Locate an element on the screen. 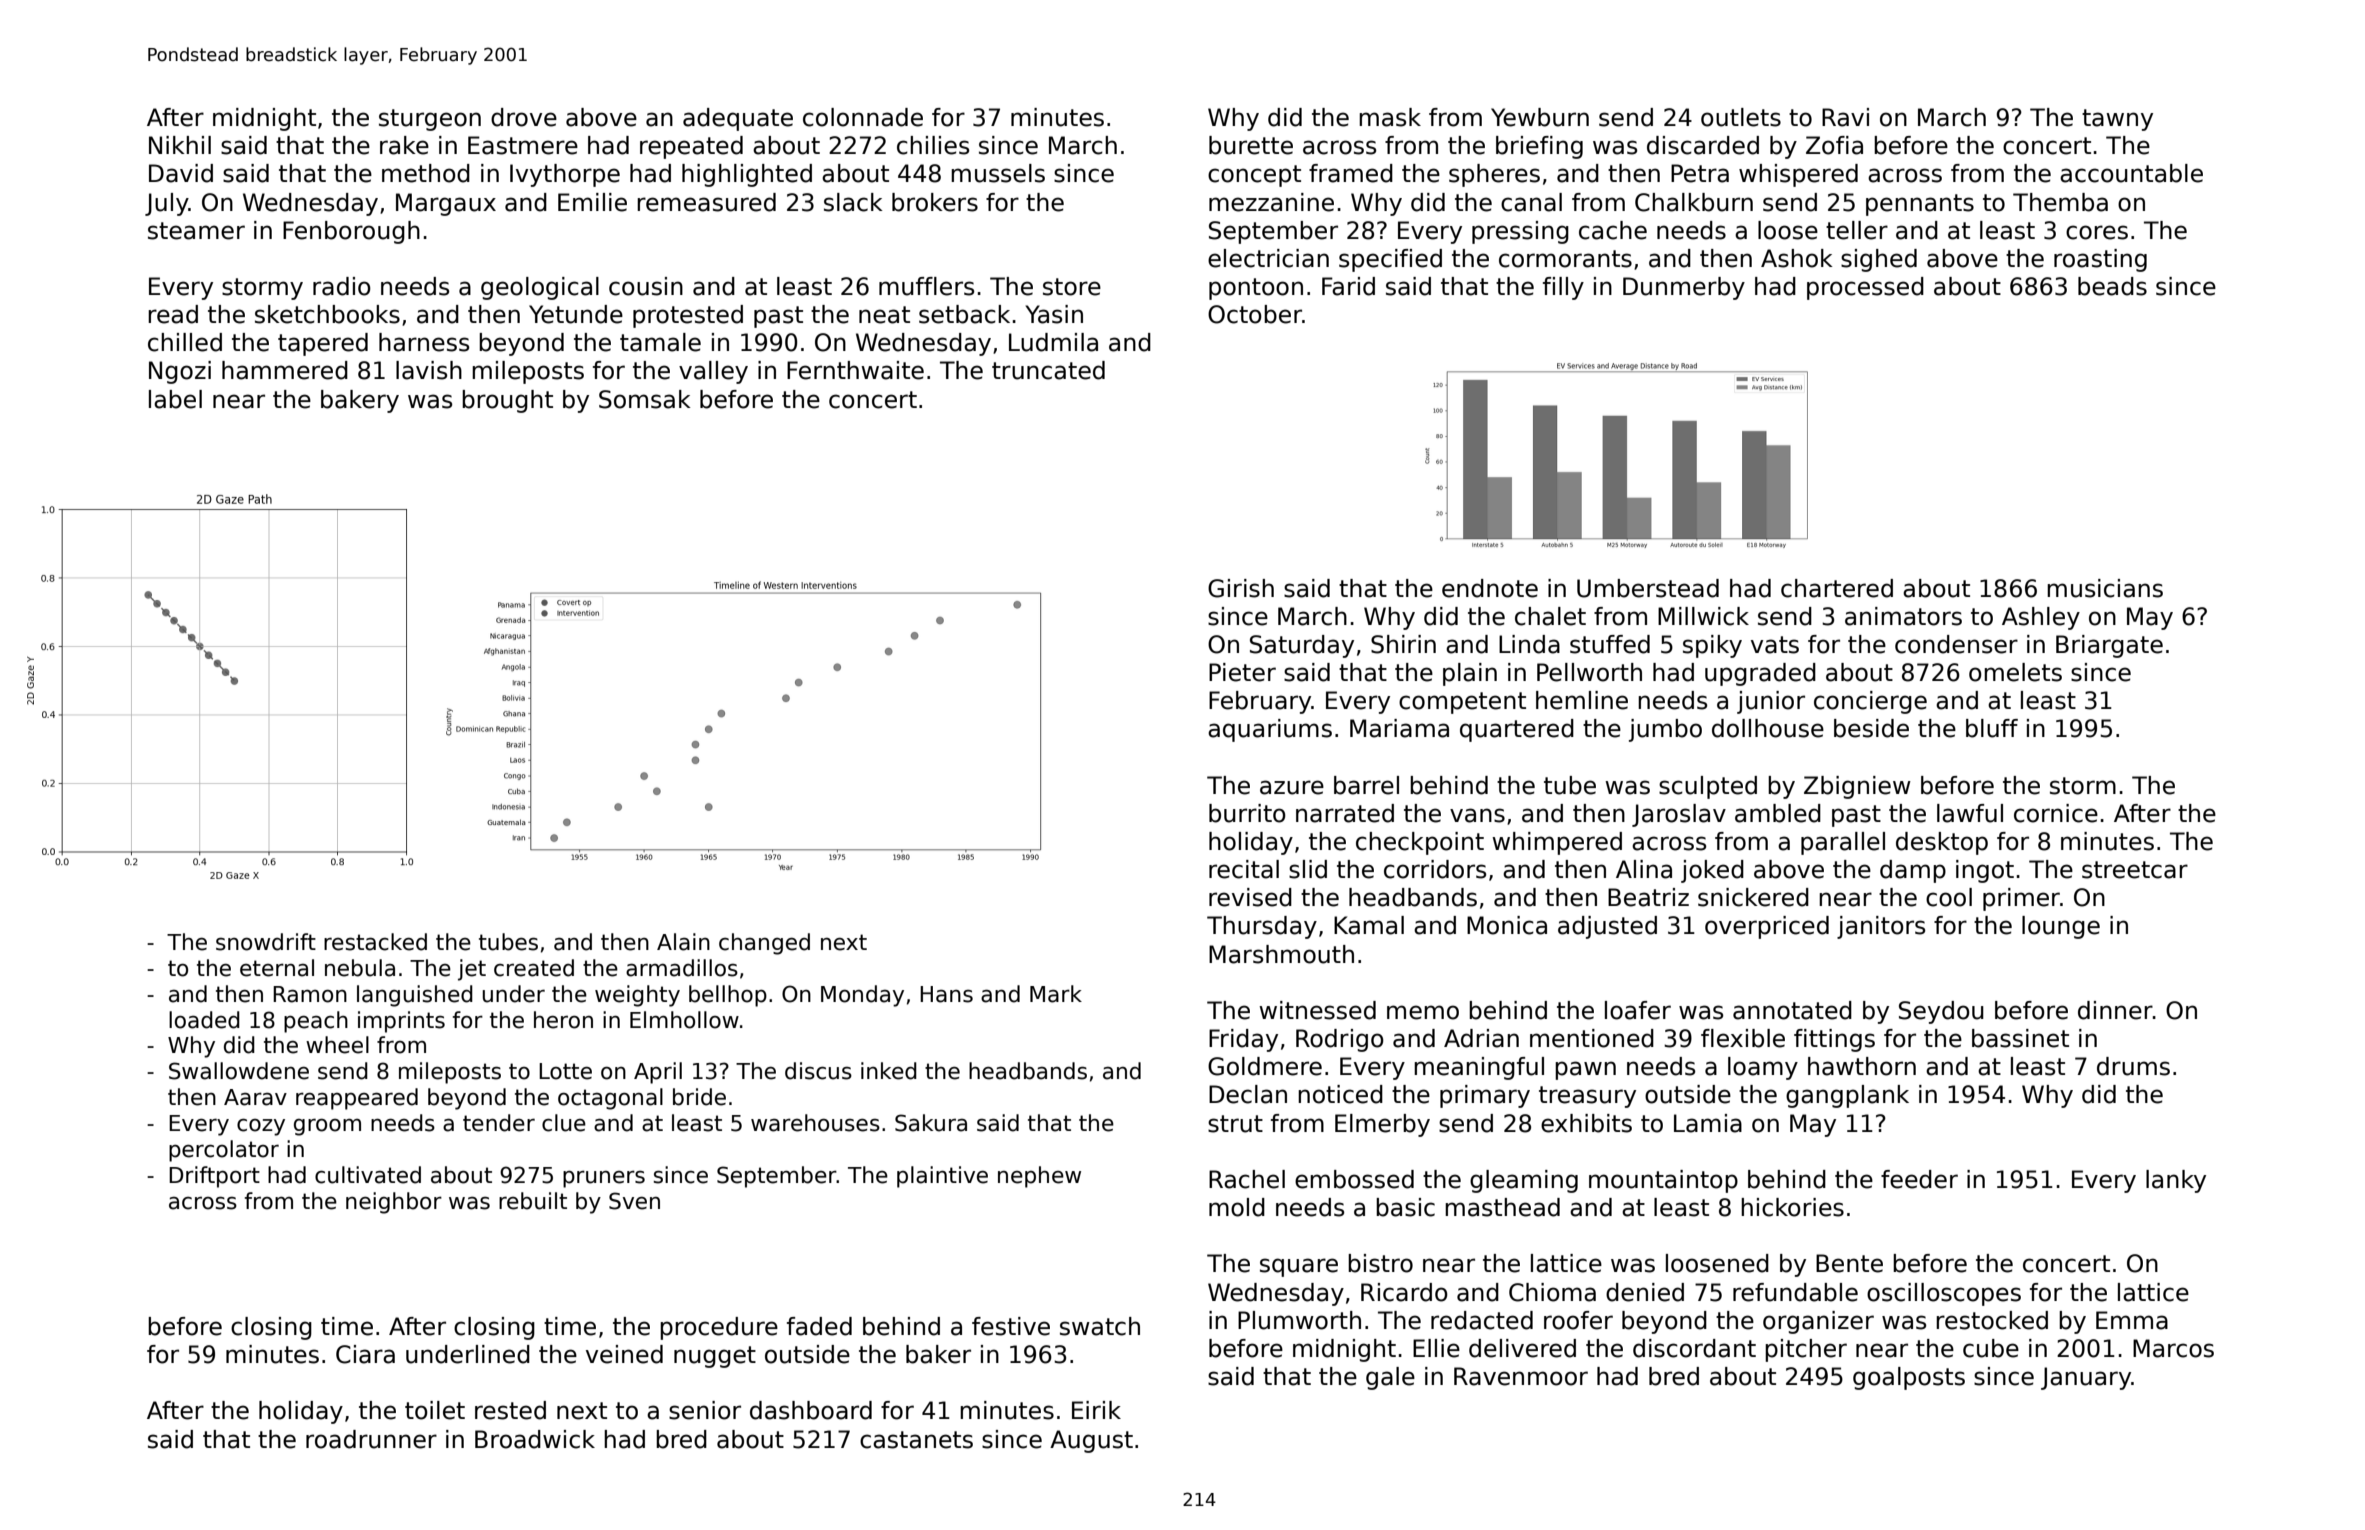 The height and width of the screenshot is (1530, 2365). Marshmouth is located at coordinates (1281, 954).
